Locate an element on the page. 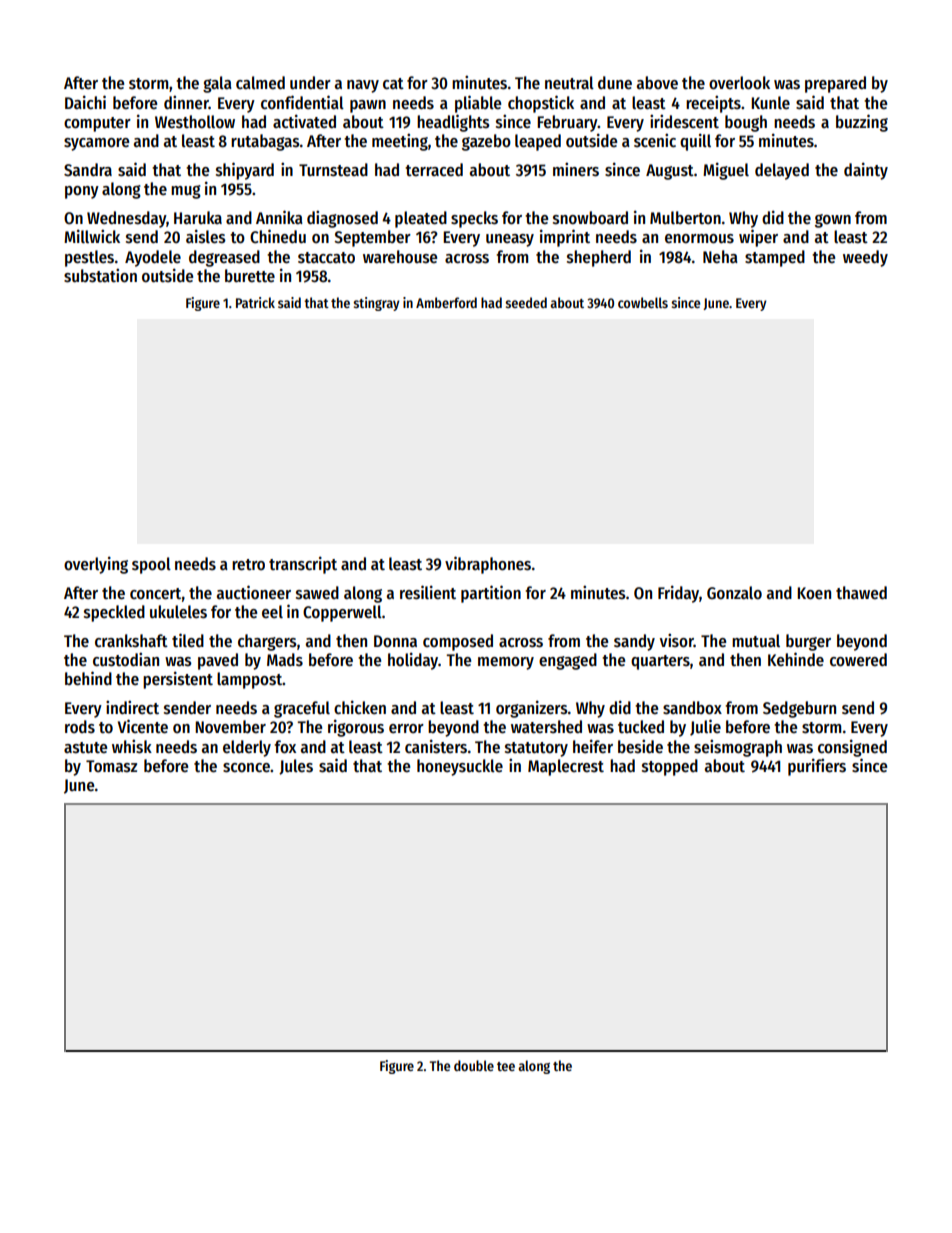 The height and width of the page is (1233, 952). honeysuckle is located at coordinates (460, 767).
